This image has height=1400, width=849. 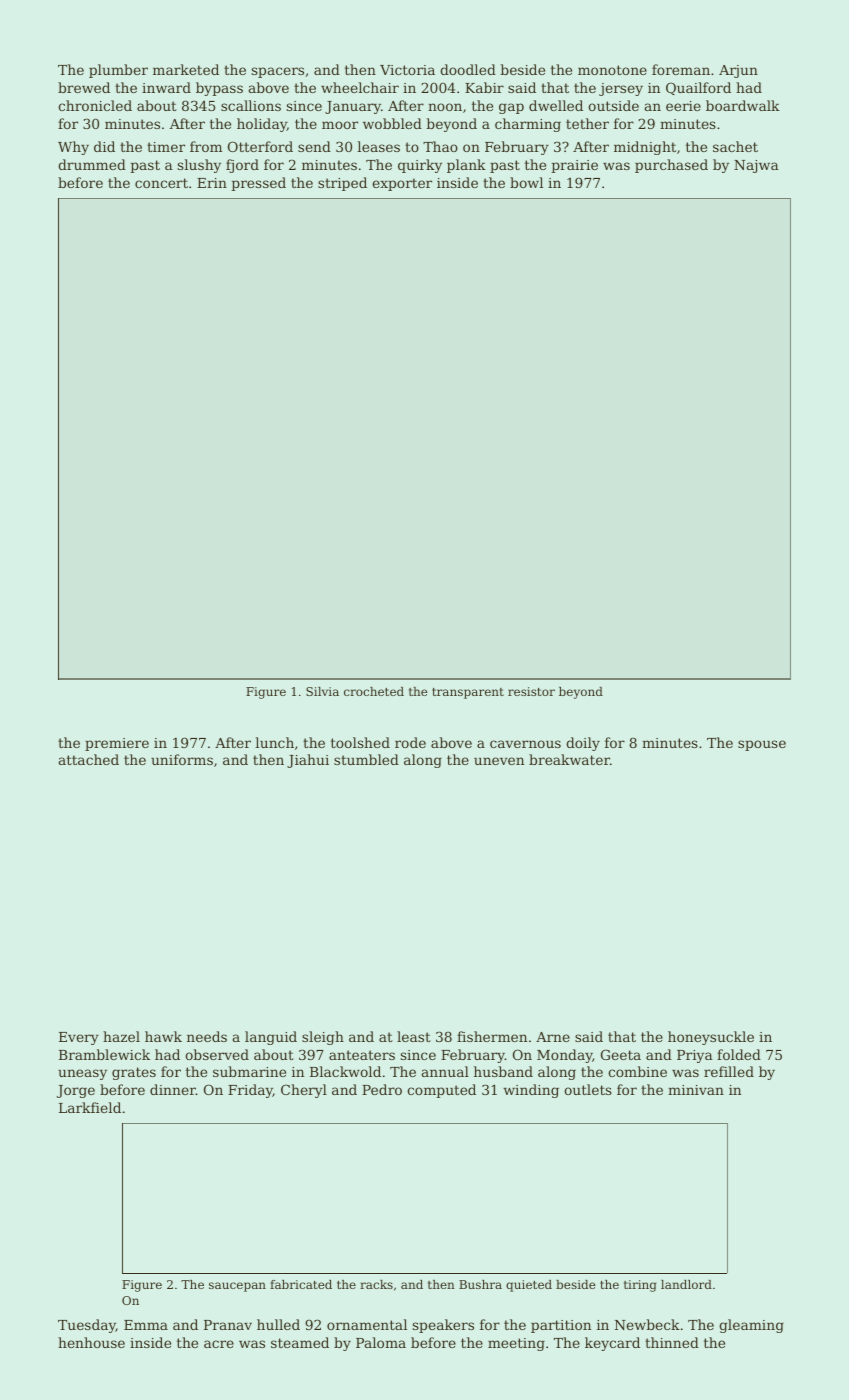 What do you see at coordinates (79, 1038) in the image?
I see `Every` at bounding box center [79, 1038].
